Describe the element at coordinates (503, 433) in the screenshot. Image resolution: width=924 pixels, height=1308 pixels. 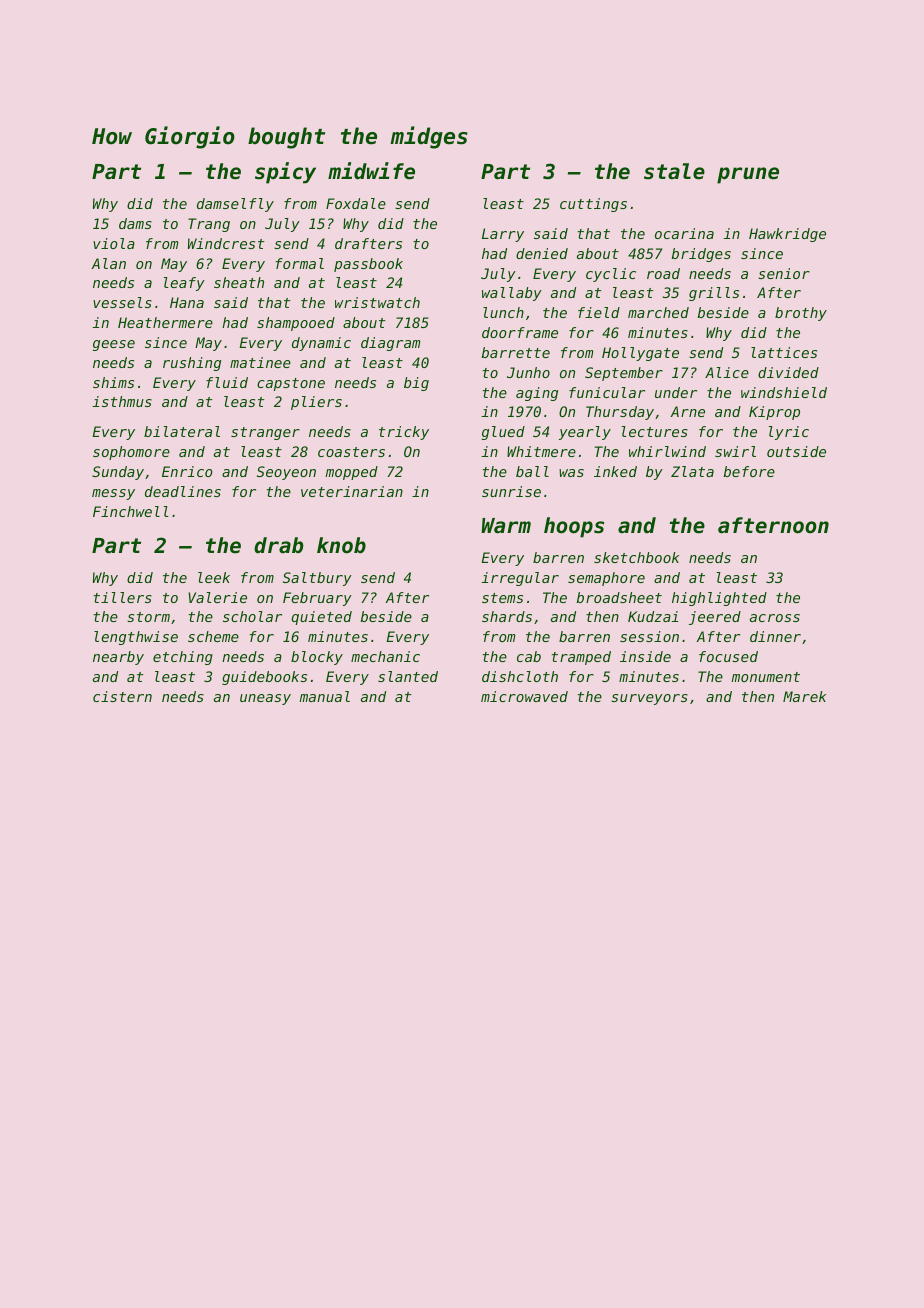
I see `glued` at that location.
